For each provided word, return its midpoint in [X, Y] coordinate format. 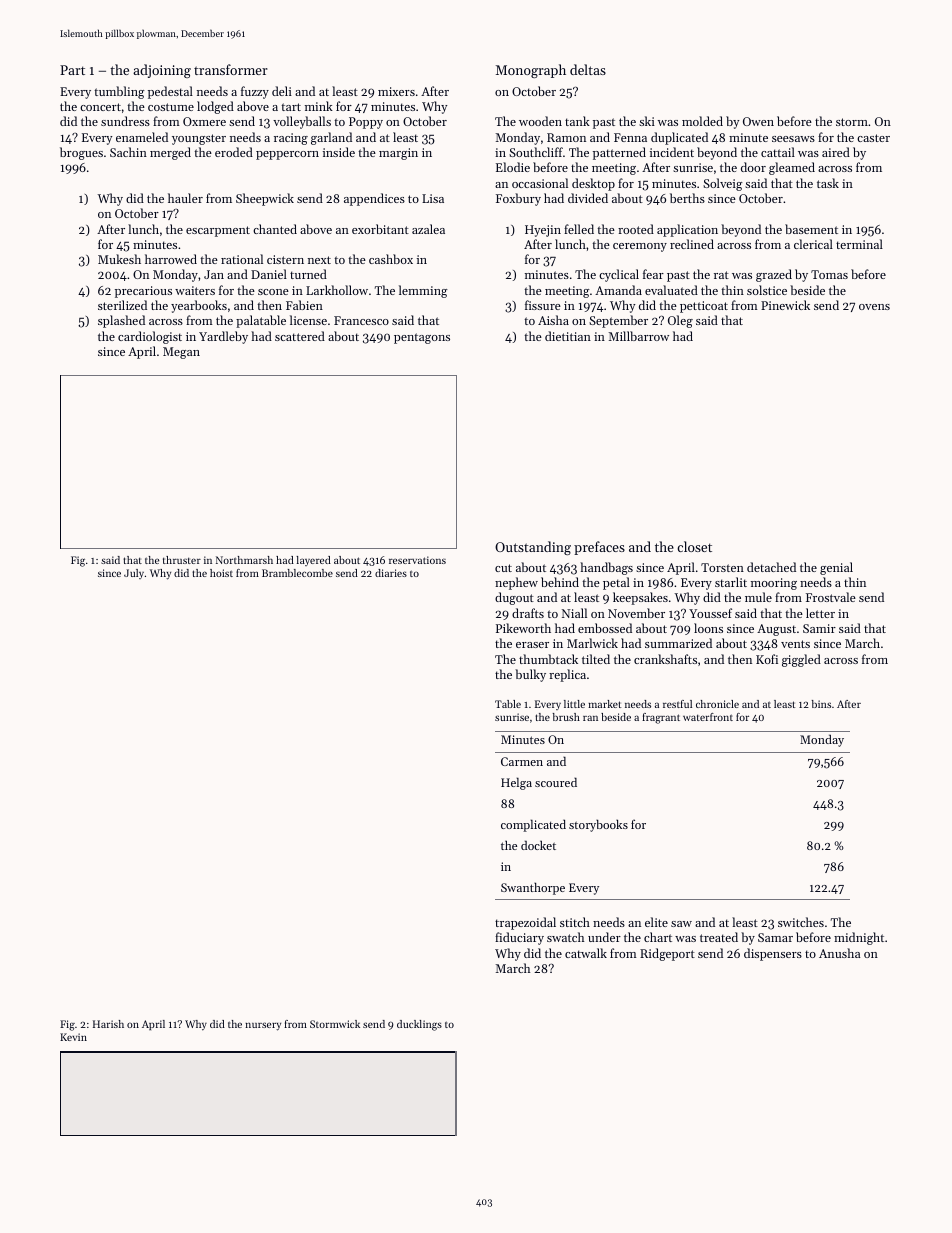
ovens [874, 307]
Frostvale [831, 597]
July [134, 574]
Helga [516, 783]
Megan [181, 353]
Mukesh [119, 259]
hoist [221, 573]
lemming [423, 291]
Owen [758, 121]
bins [821, 704]
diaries [391, 573]
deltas [588, 69]
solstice [767, 290]
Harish [108, 1024]
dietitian [568, 336]
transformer [231, 69]
